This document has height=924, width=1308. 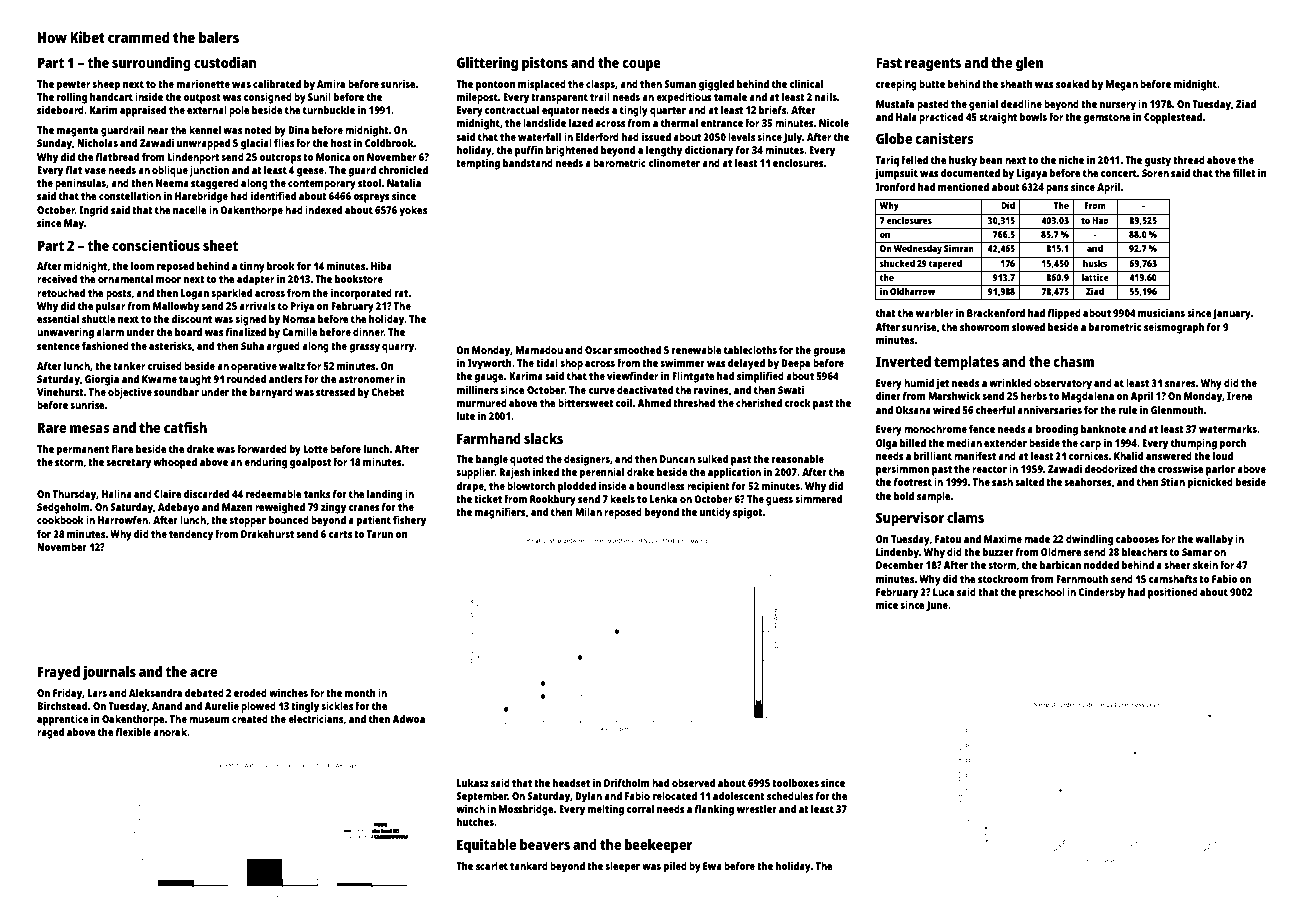 What do you see at coordinates (693, 783) in the document?
I see `observed` at bounding box center [693, 783].
